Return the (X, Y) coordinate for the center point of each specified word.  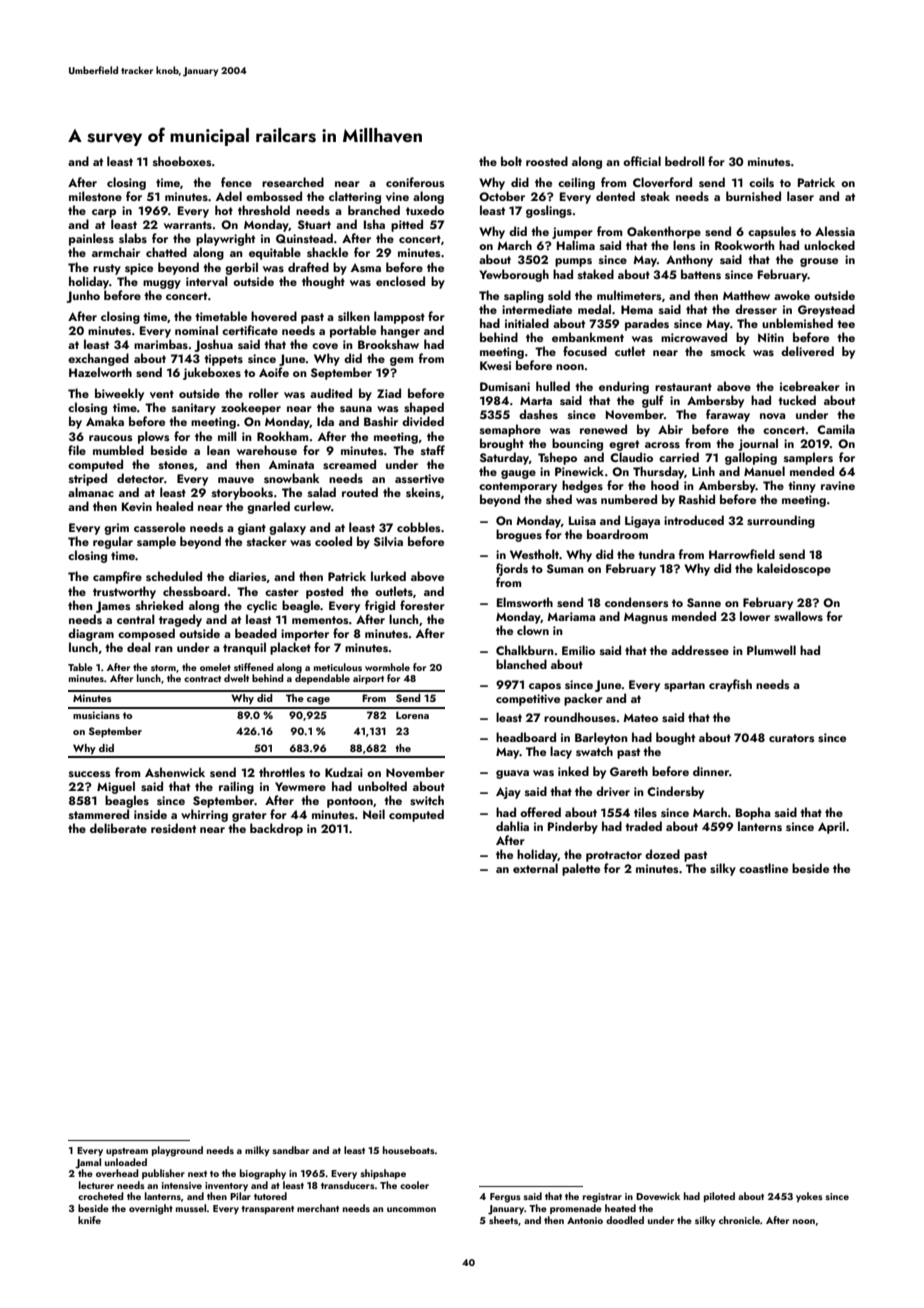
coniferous (415, 182)
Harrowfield (742, 554)
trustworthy (124, 592)
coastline (763, 868)
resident (173, 828)
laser (800, 196)
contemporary (518, 487)
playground (177, 1151)
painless (91, 239)
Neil (374, 814)
